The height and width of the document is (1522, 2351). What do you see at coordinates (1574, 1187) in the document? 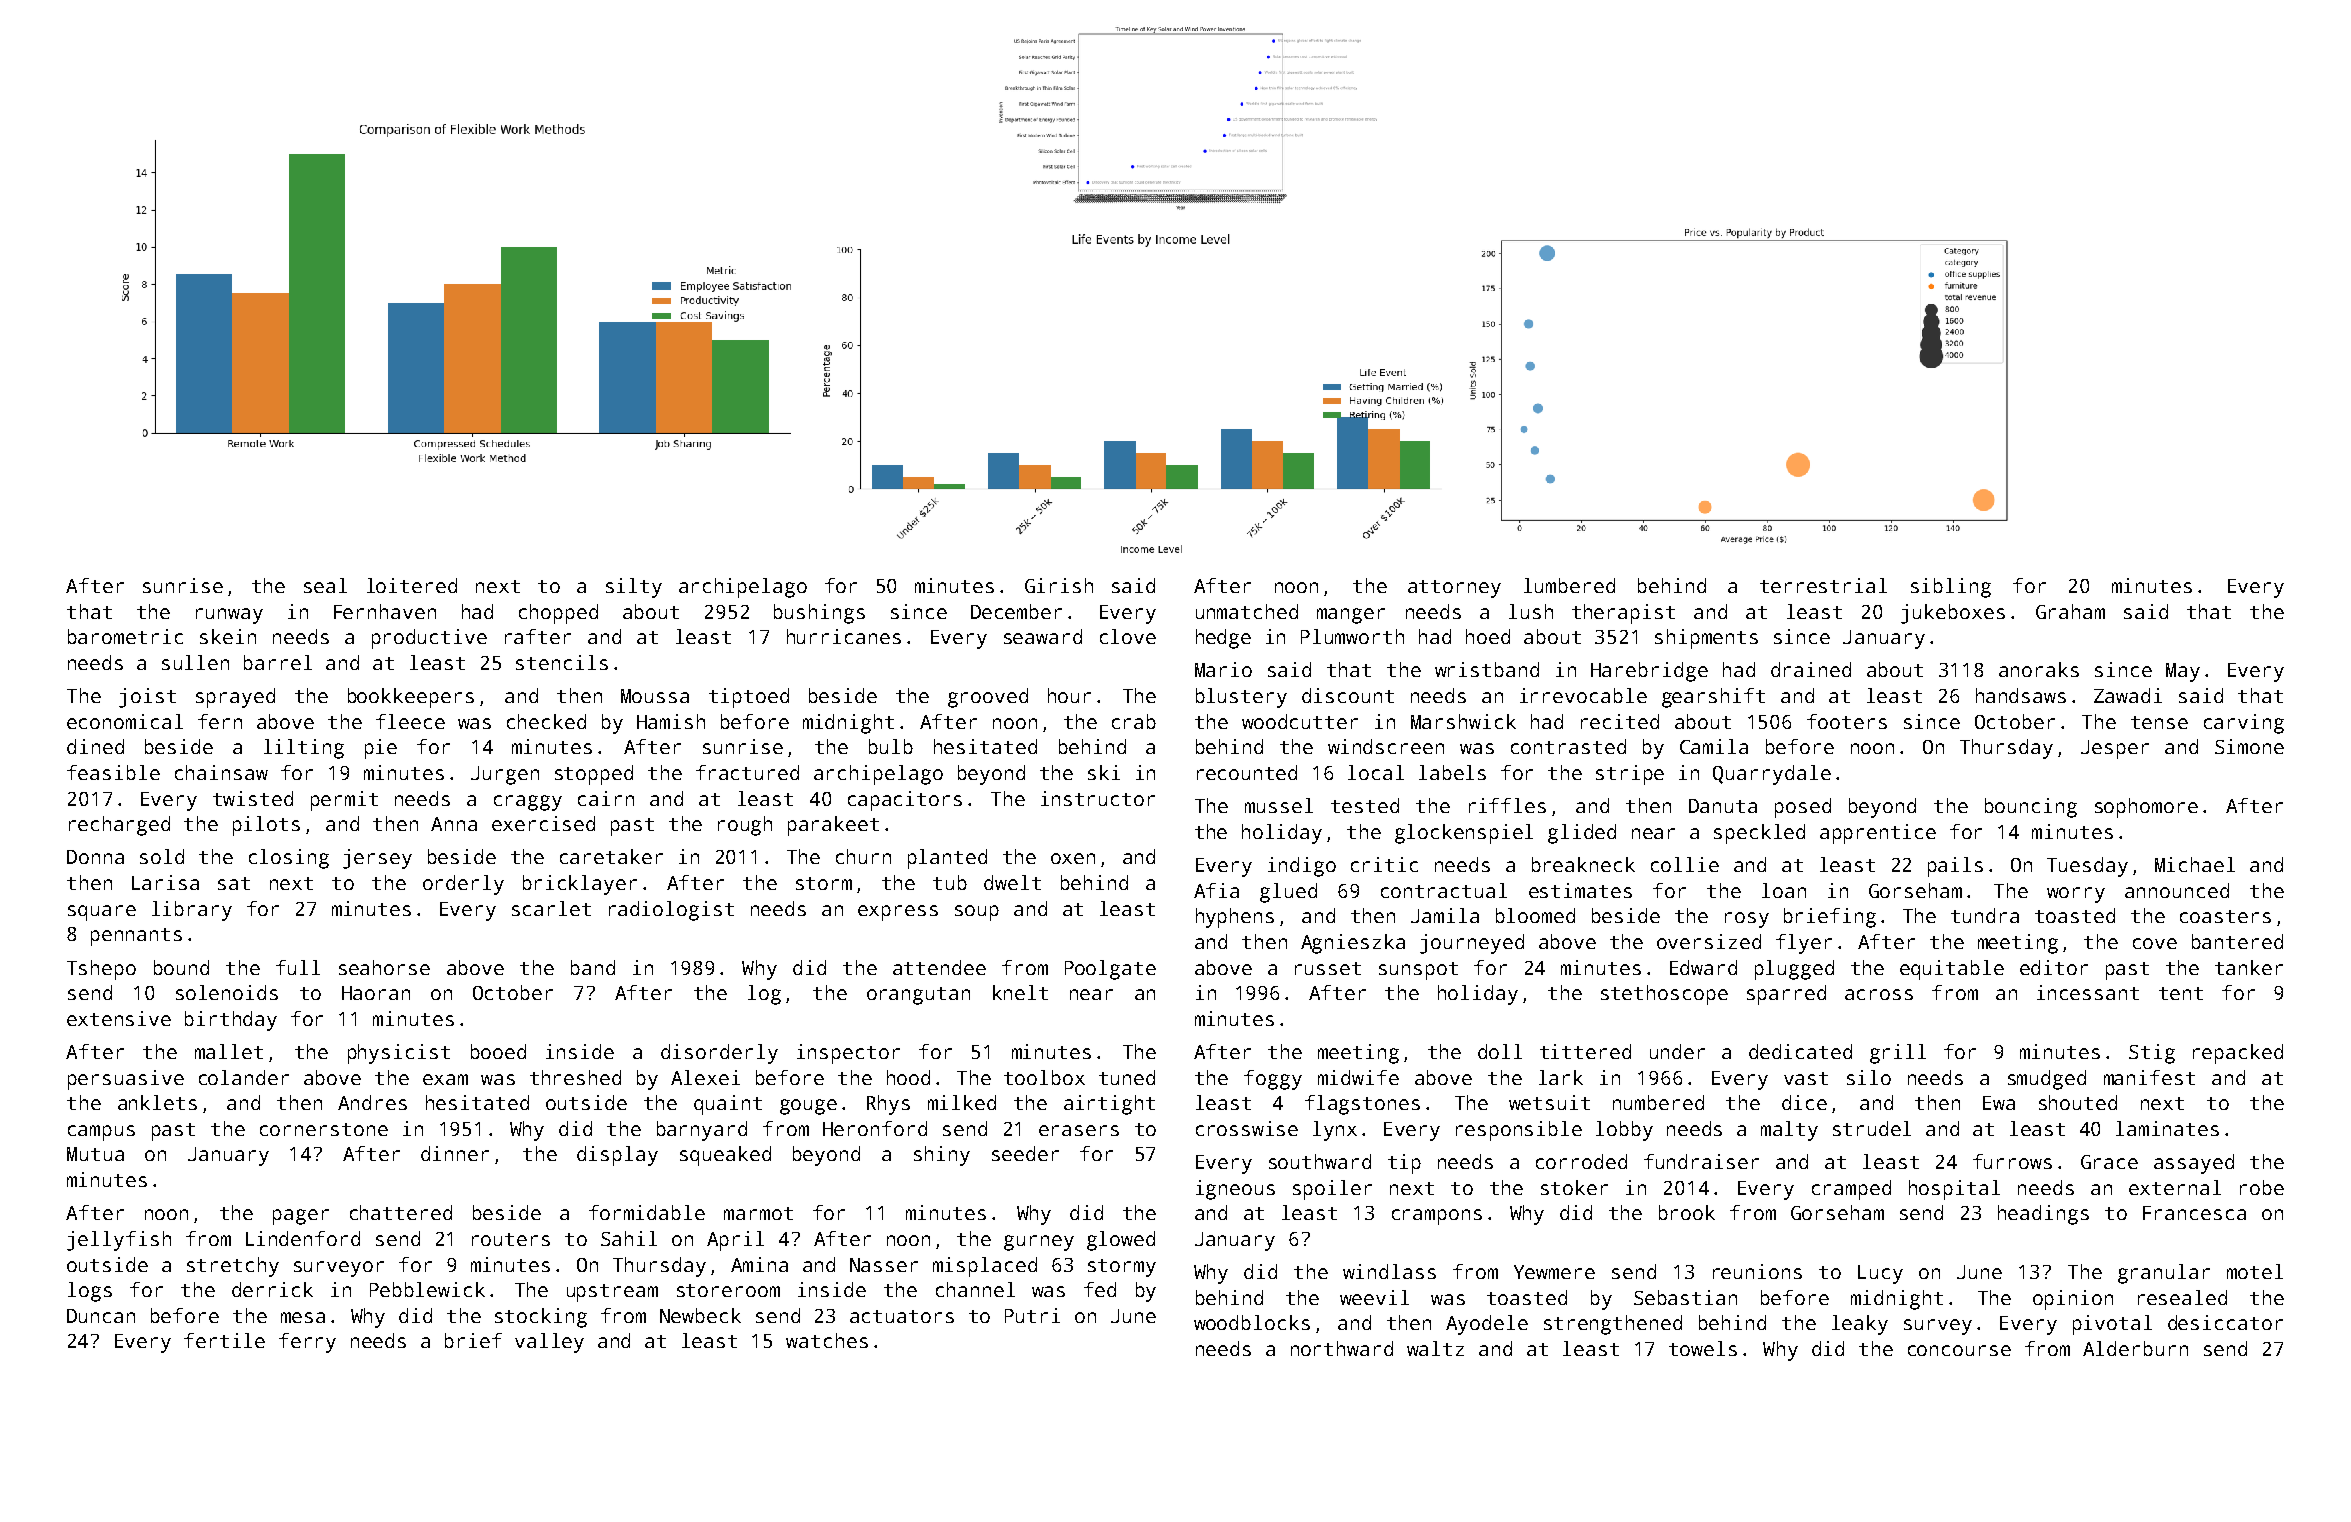
I see `stoker` at bounding box center [1574, 1187].
